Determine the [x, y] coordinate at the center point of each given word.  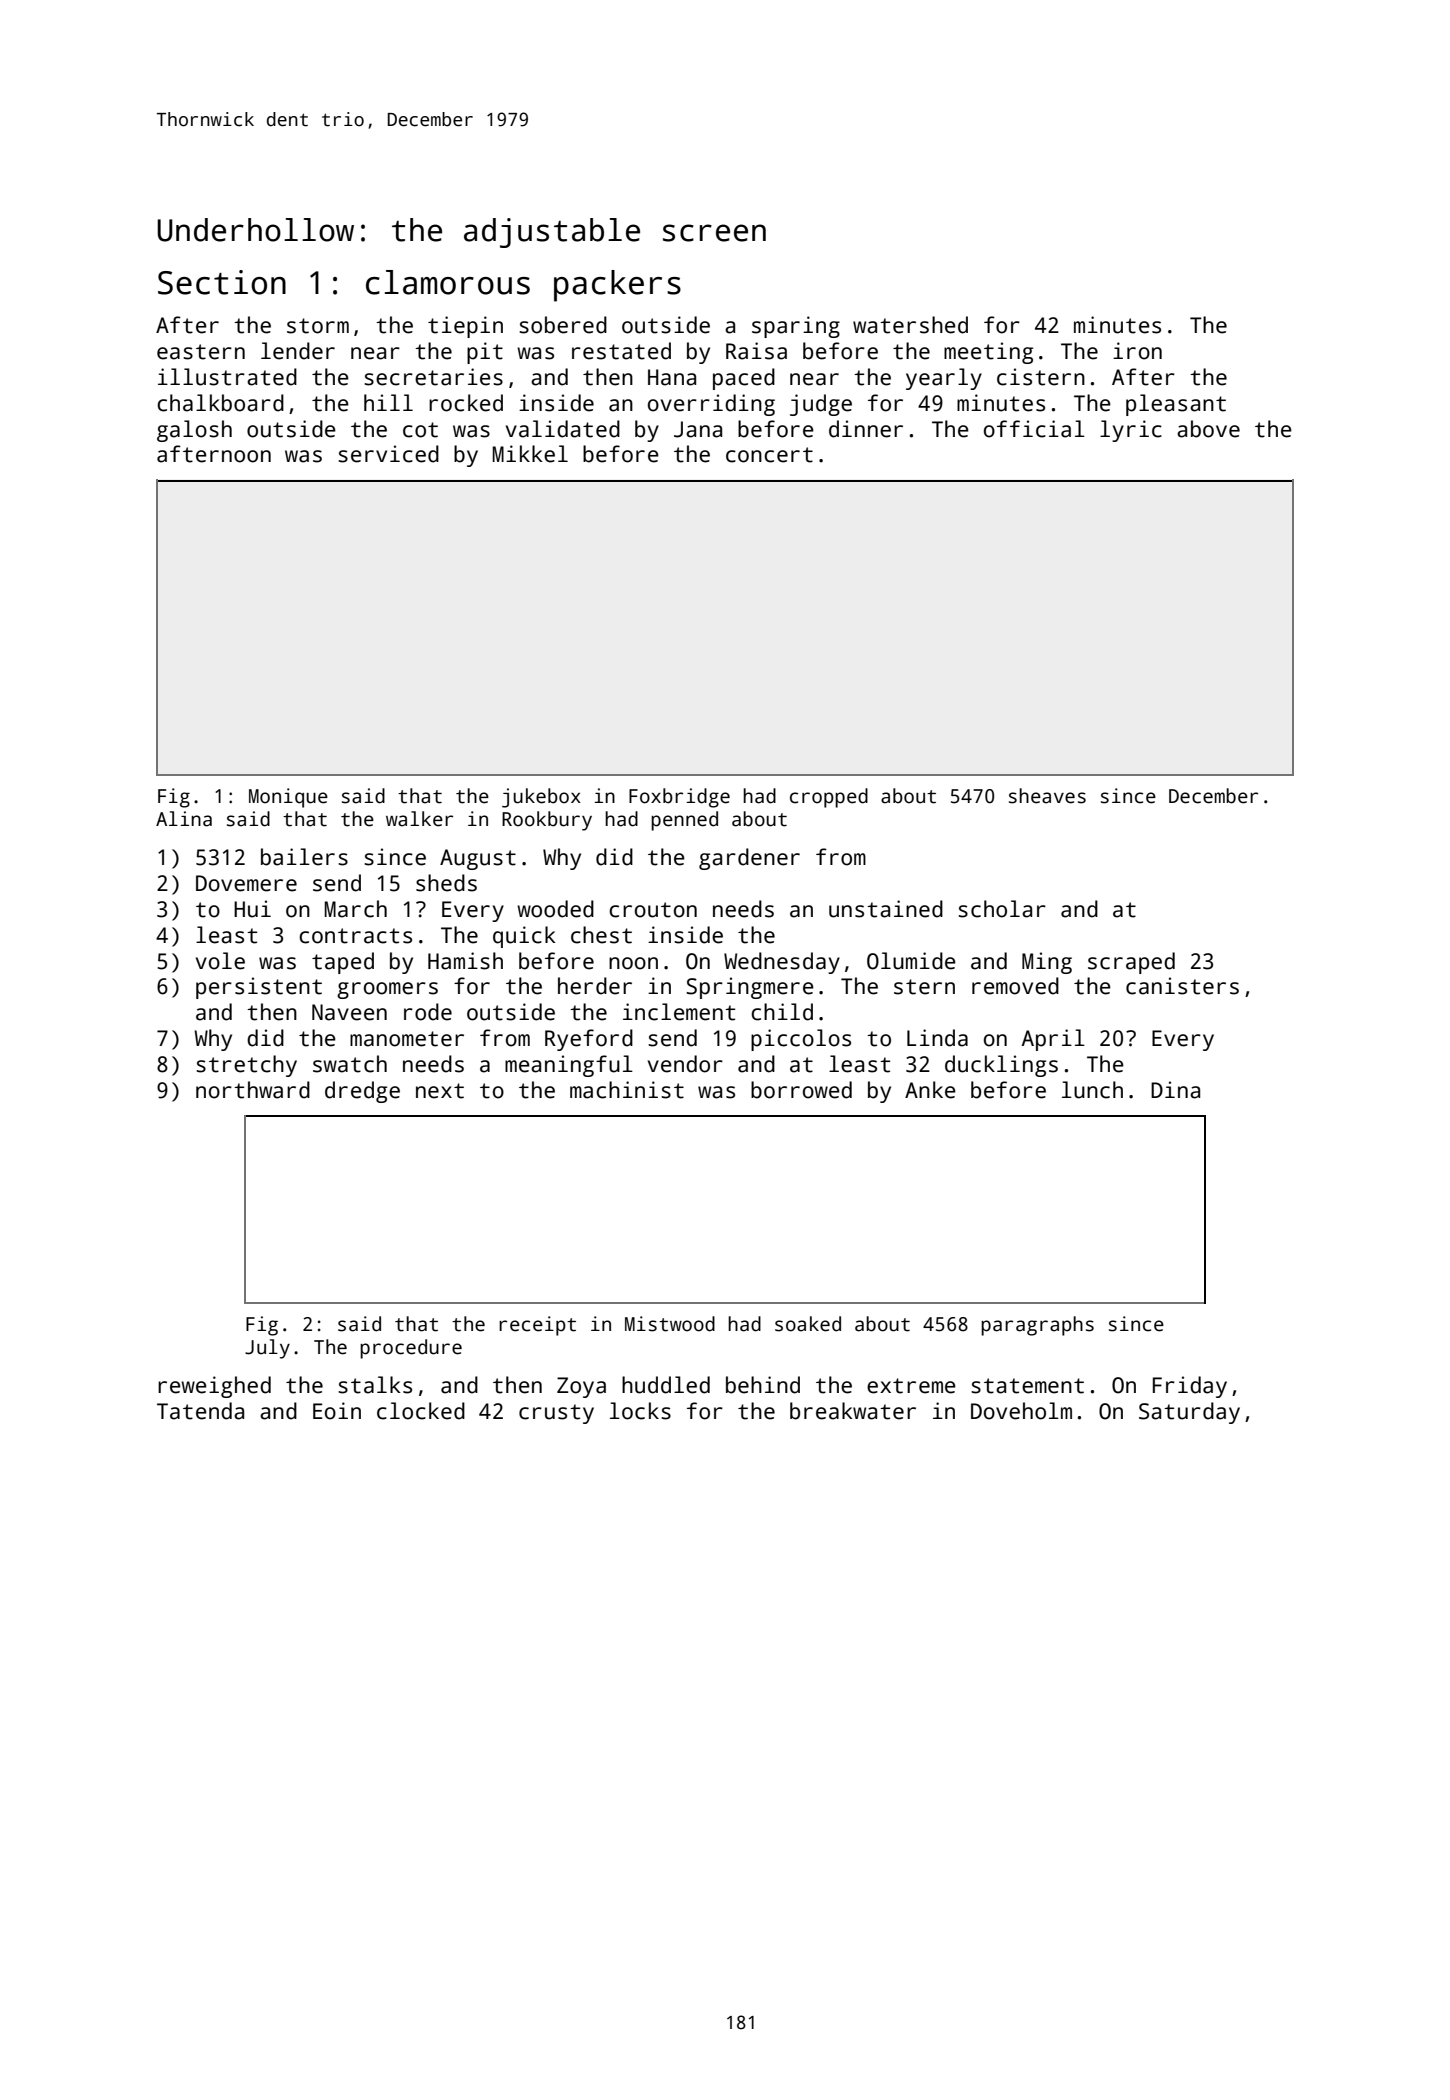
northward [253, 1090]
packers [617, 286]
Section [222, 282]
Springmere [750, 988]
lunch [1092, 1090]
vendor [685, 1064]
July [267, 1349]
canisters [1182, 986]
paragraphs [1037, 1326]
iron [1137, 351]
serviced [388, 454]
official [1034, 429]
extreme [911, 1386]
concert [769, 455]
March [356, 909]
